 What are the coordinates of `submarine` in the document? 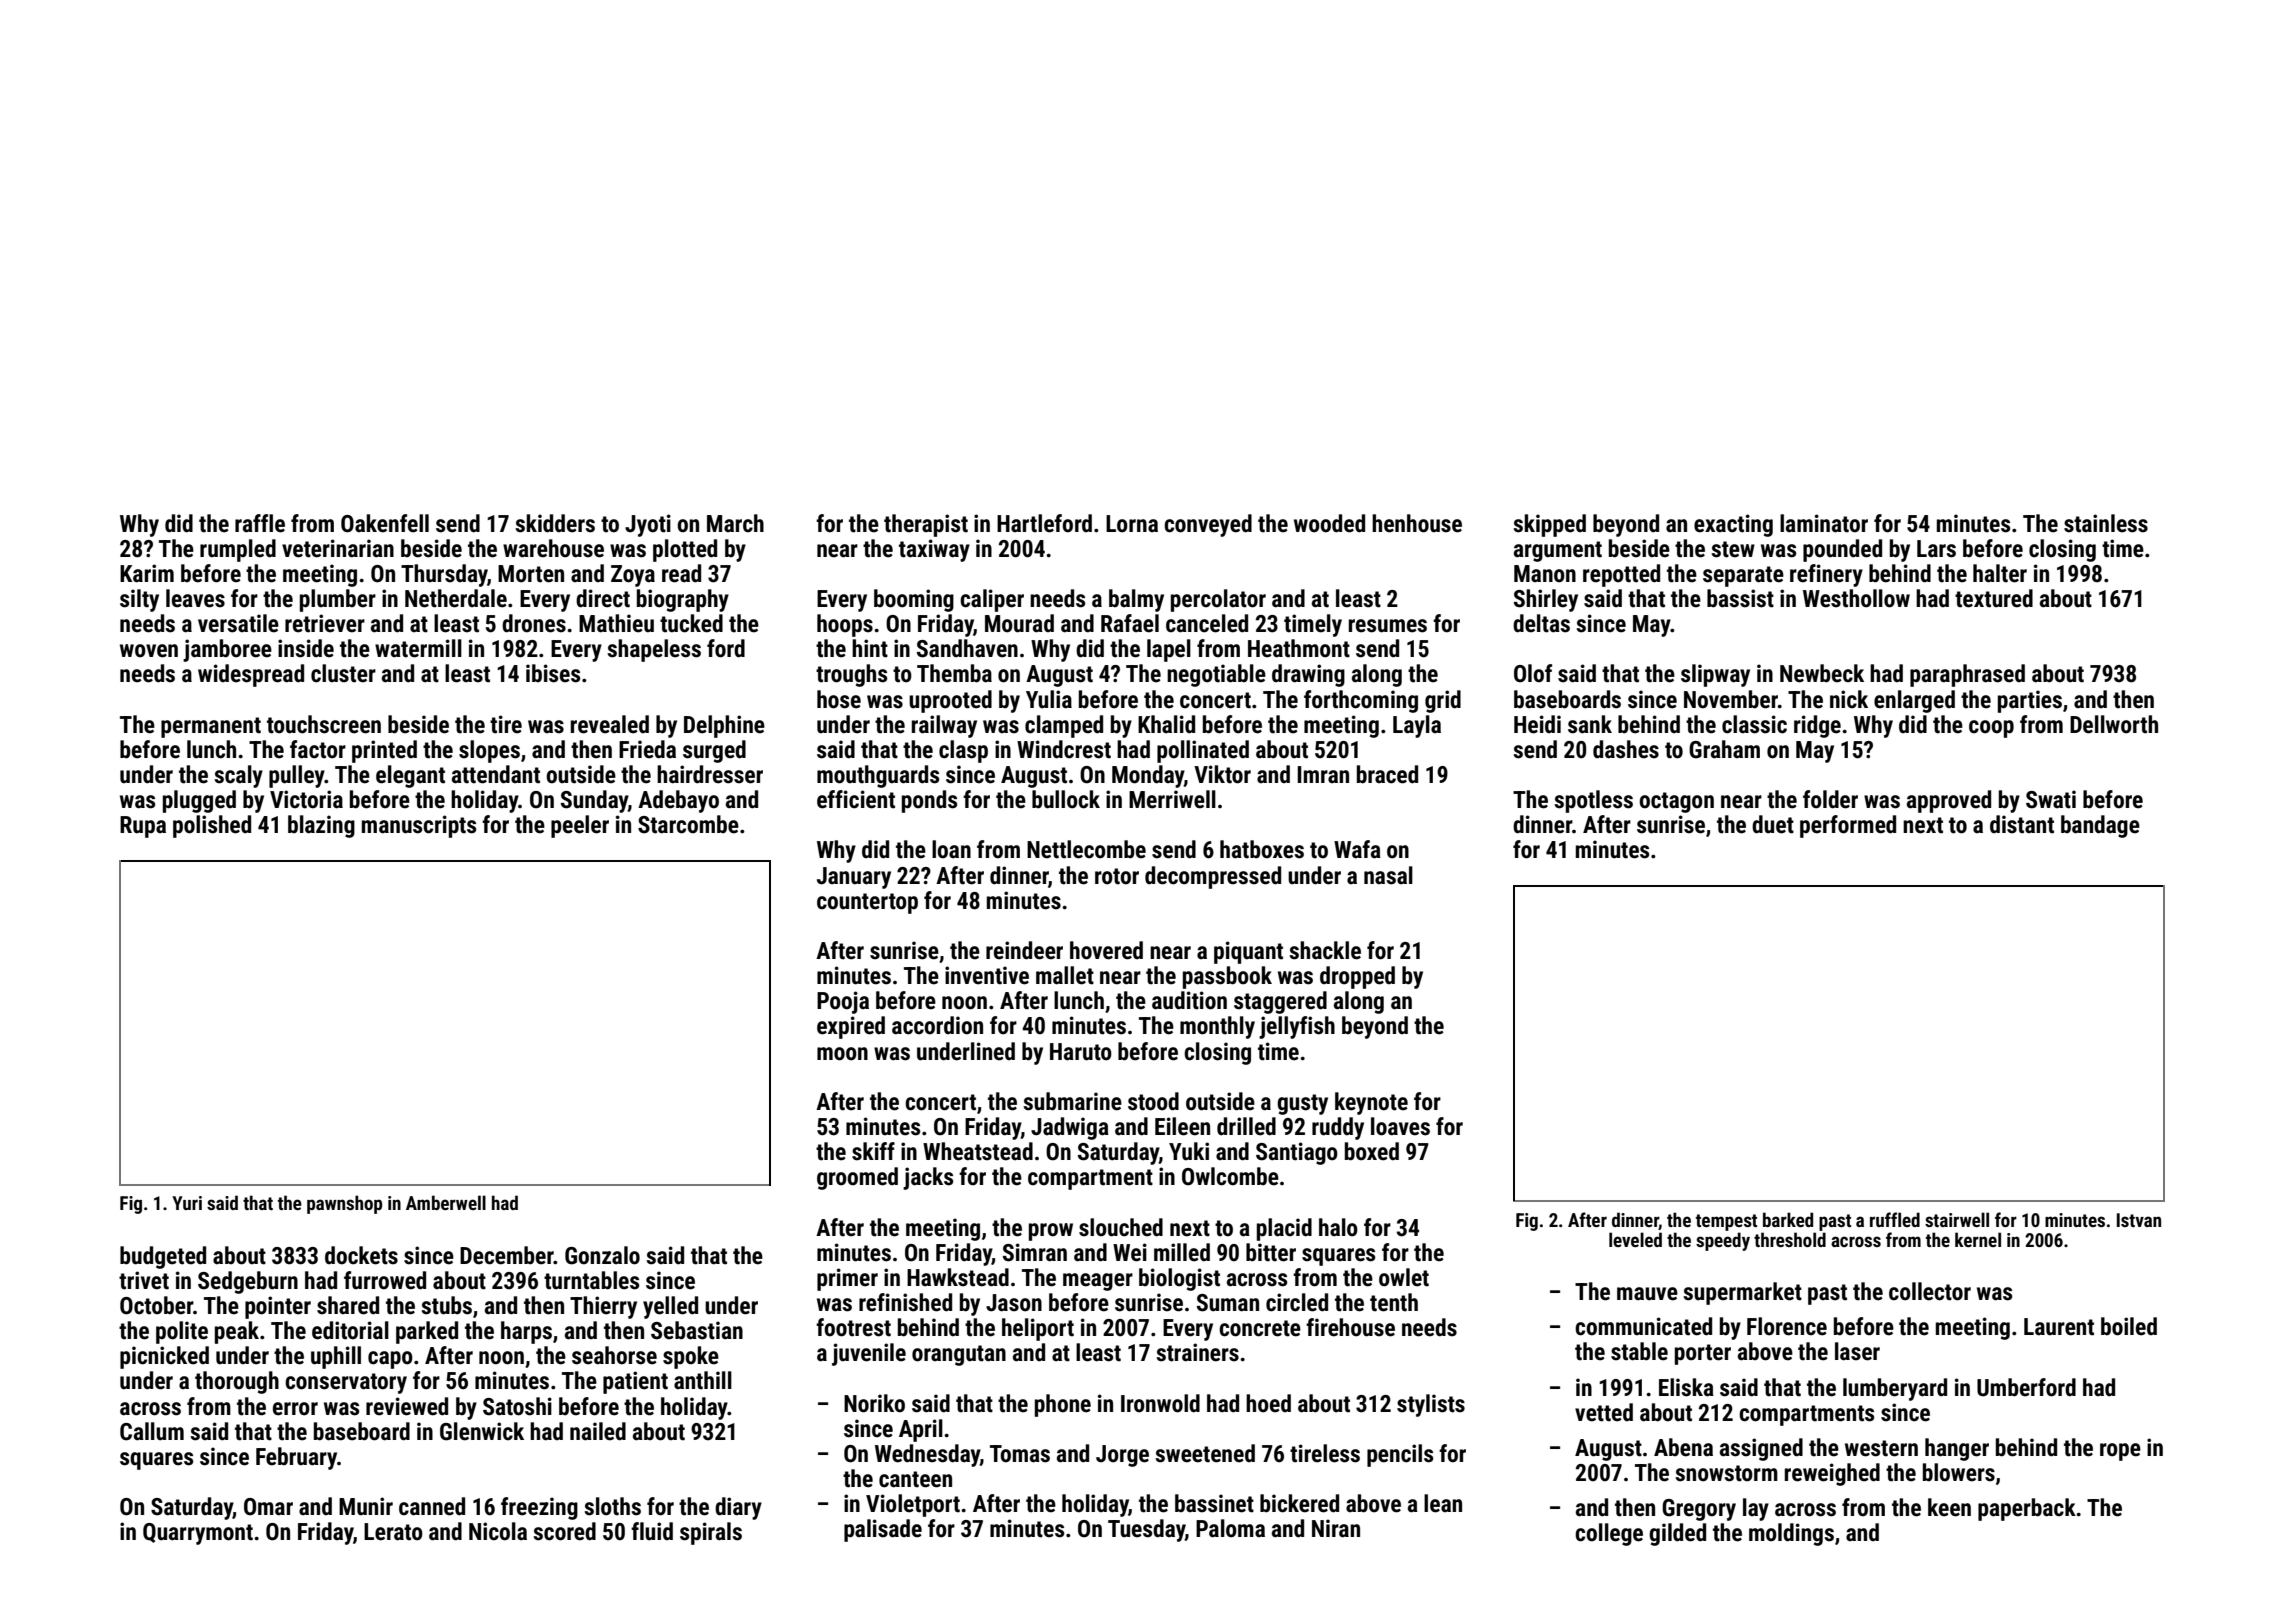 It's located at (1072, 1101).
